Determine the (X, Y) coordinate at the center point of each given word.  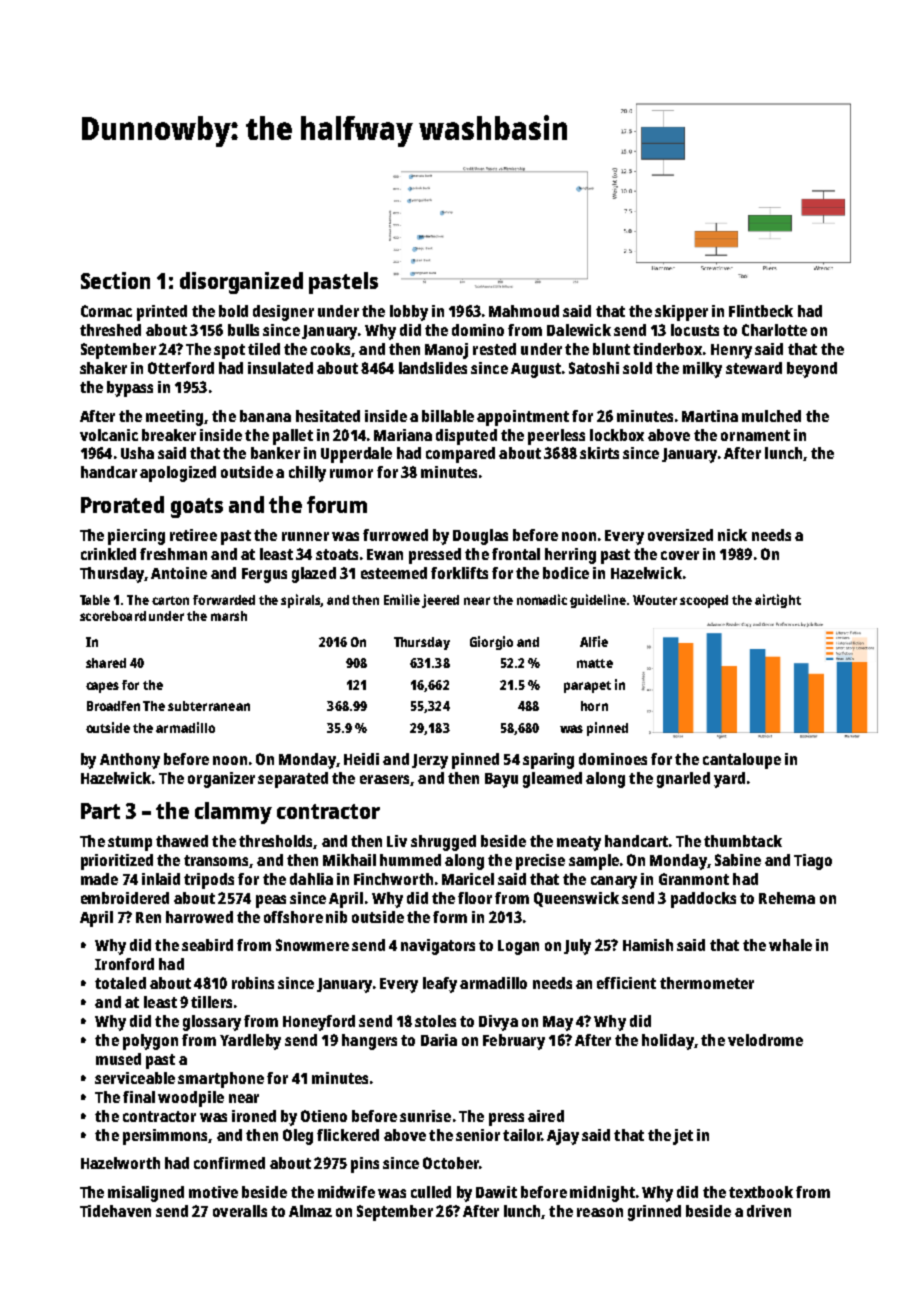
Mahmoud (524, 311)
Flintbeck (761, 311)
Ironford (124, 964)
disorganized (241, 283)
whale (790, 945)
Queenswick (576, 899)
